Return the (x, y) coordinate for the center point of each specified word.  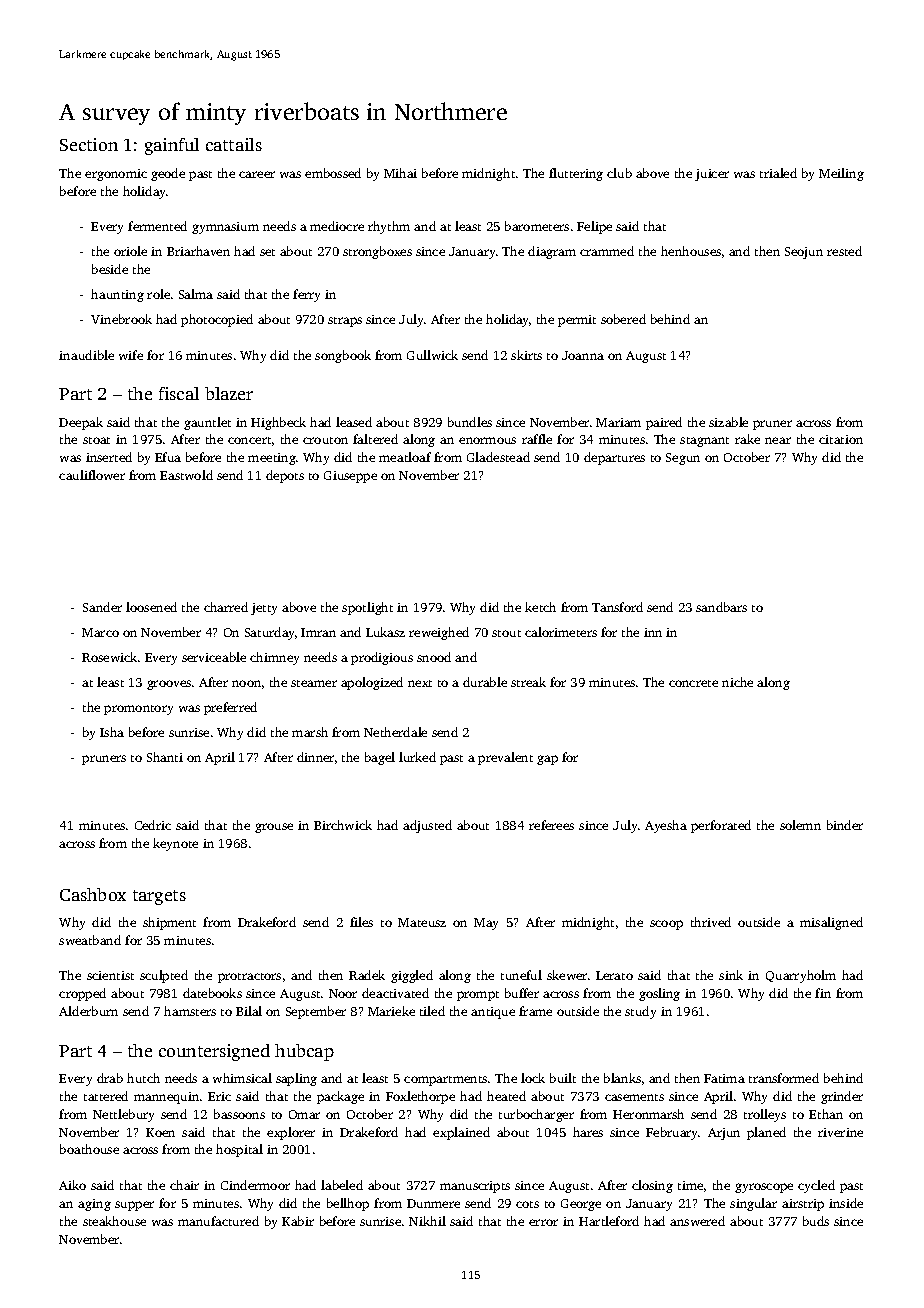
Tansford (617, 607)
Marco (100, 632)
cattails (234, 144)
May (486, 924)
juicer (712, 175)
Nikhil (427, 1221)
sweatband (90, 940)
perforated (721, 826)
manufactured (218, 1221)
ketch (540, 607)
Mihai (400, 173)
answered (697, 1221)
